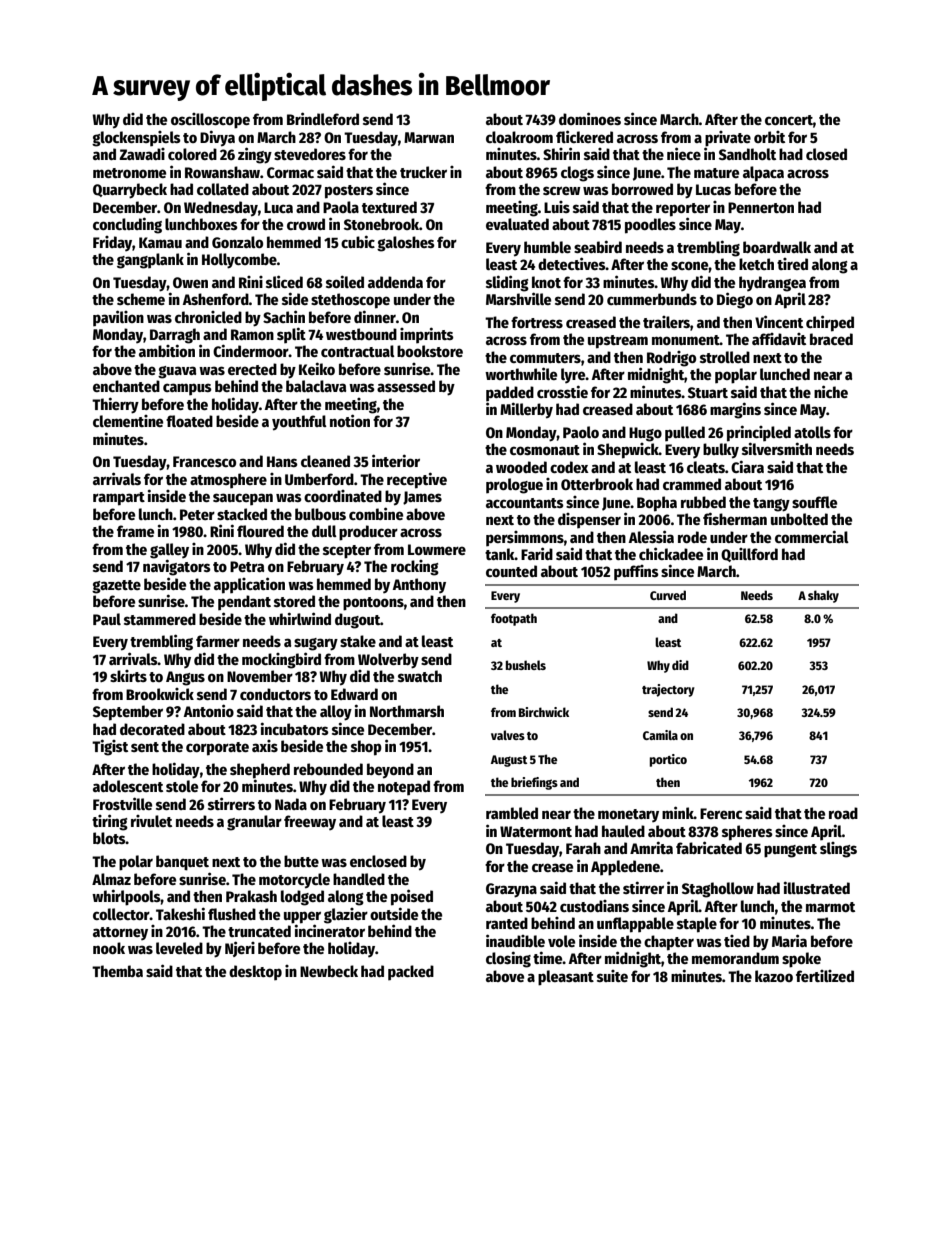 Image resolution: width=952 pixels, height=1233 pixels. What do you see at coordinates (825, 976) in the image?
I see `fertilized` at bounding box center [825, 976].
